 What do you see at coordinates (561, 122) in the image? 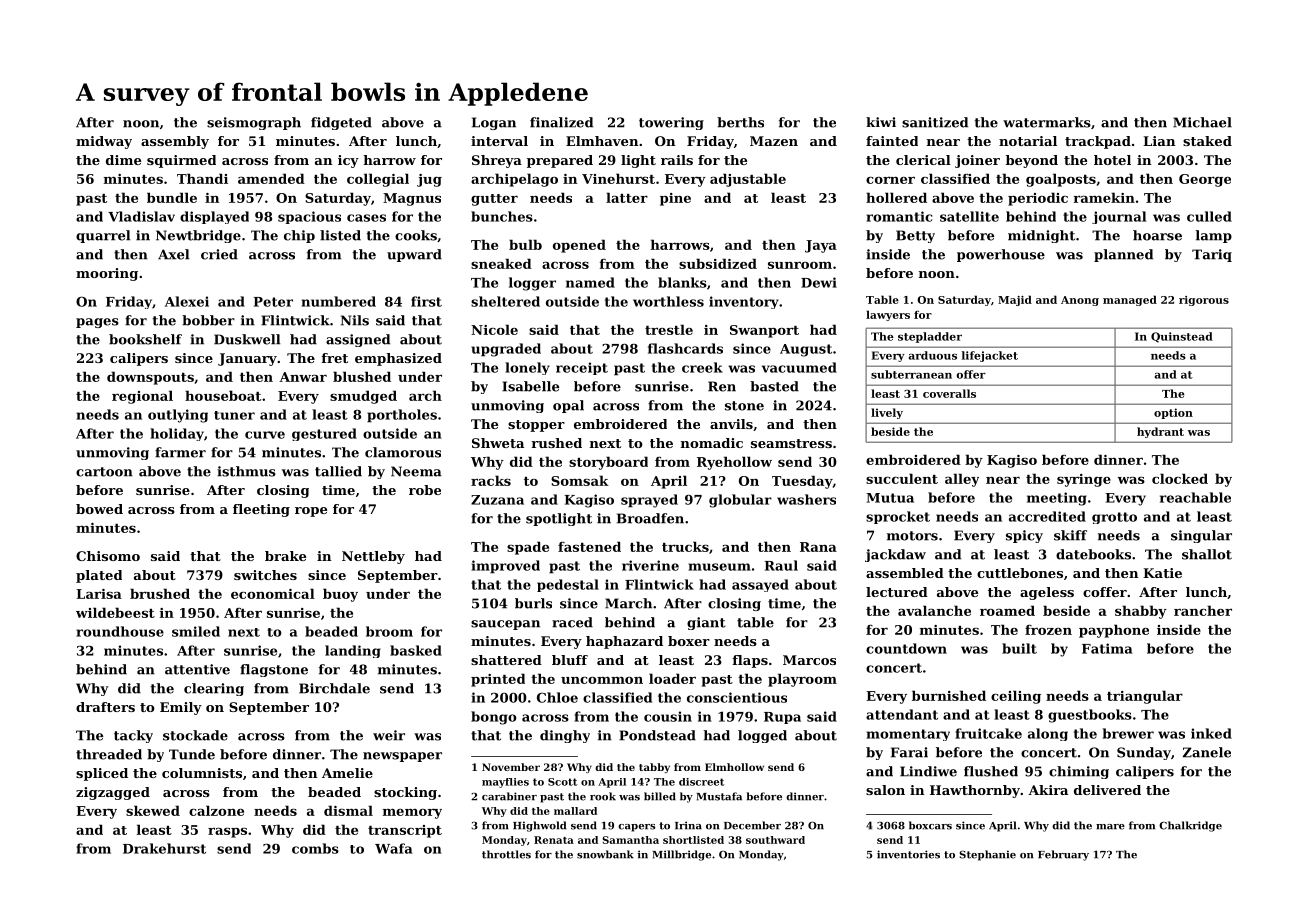
I see `finalized` at bounding box center [561, 122].
